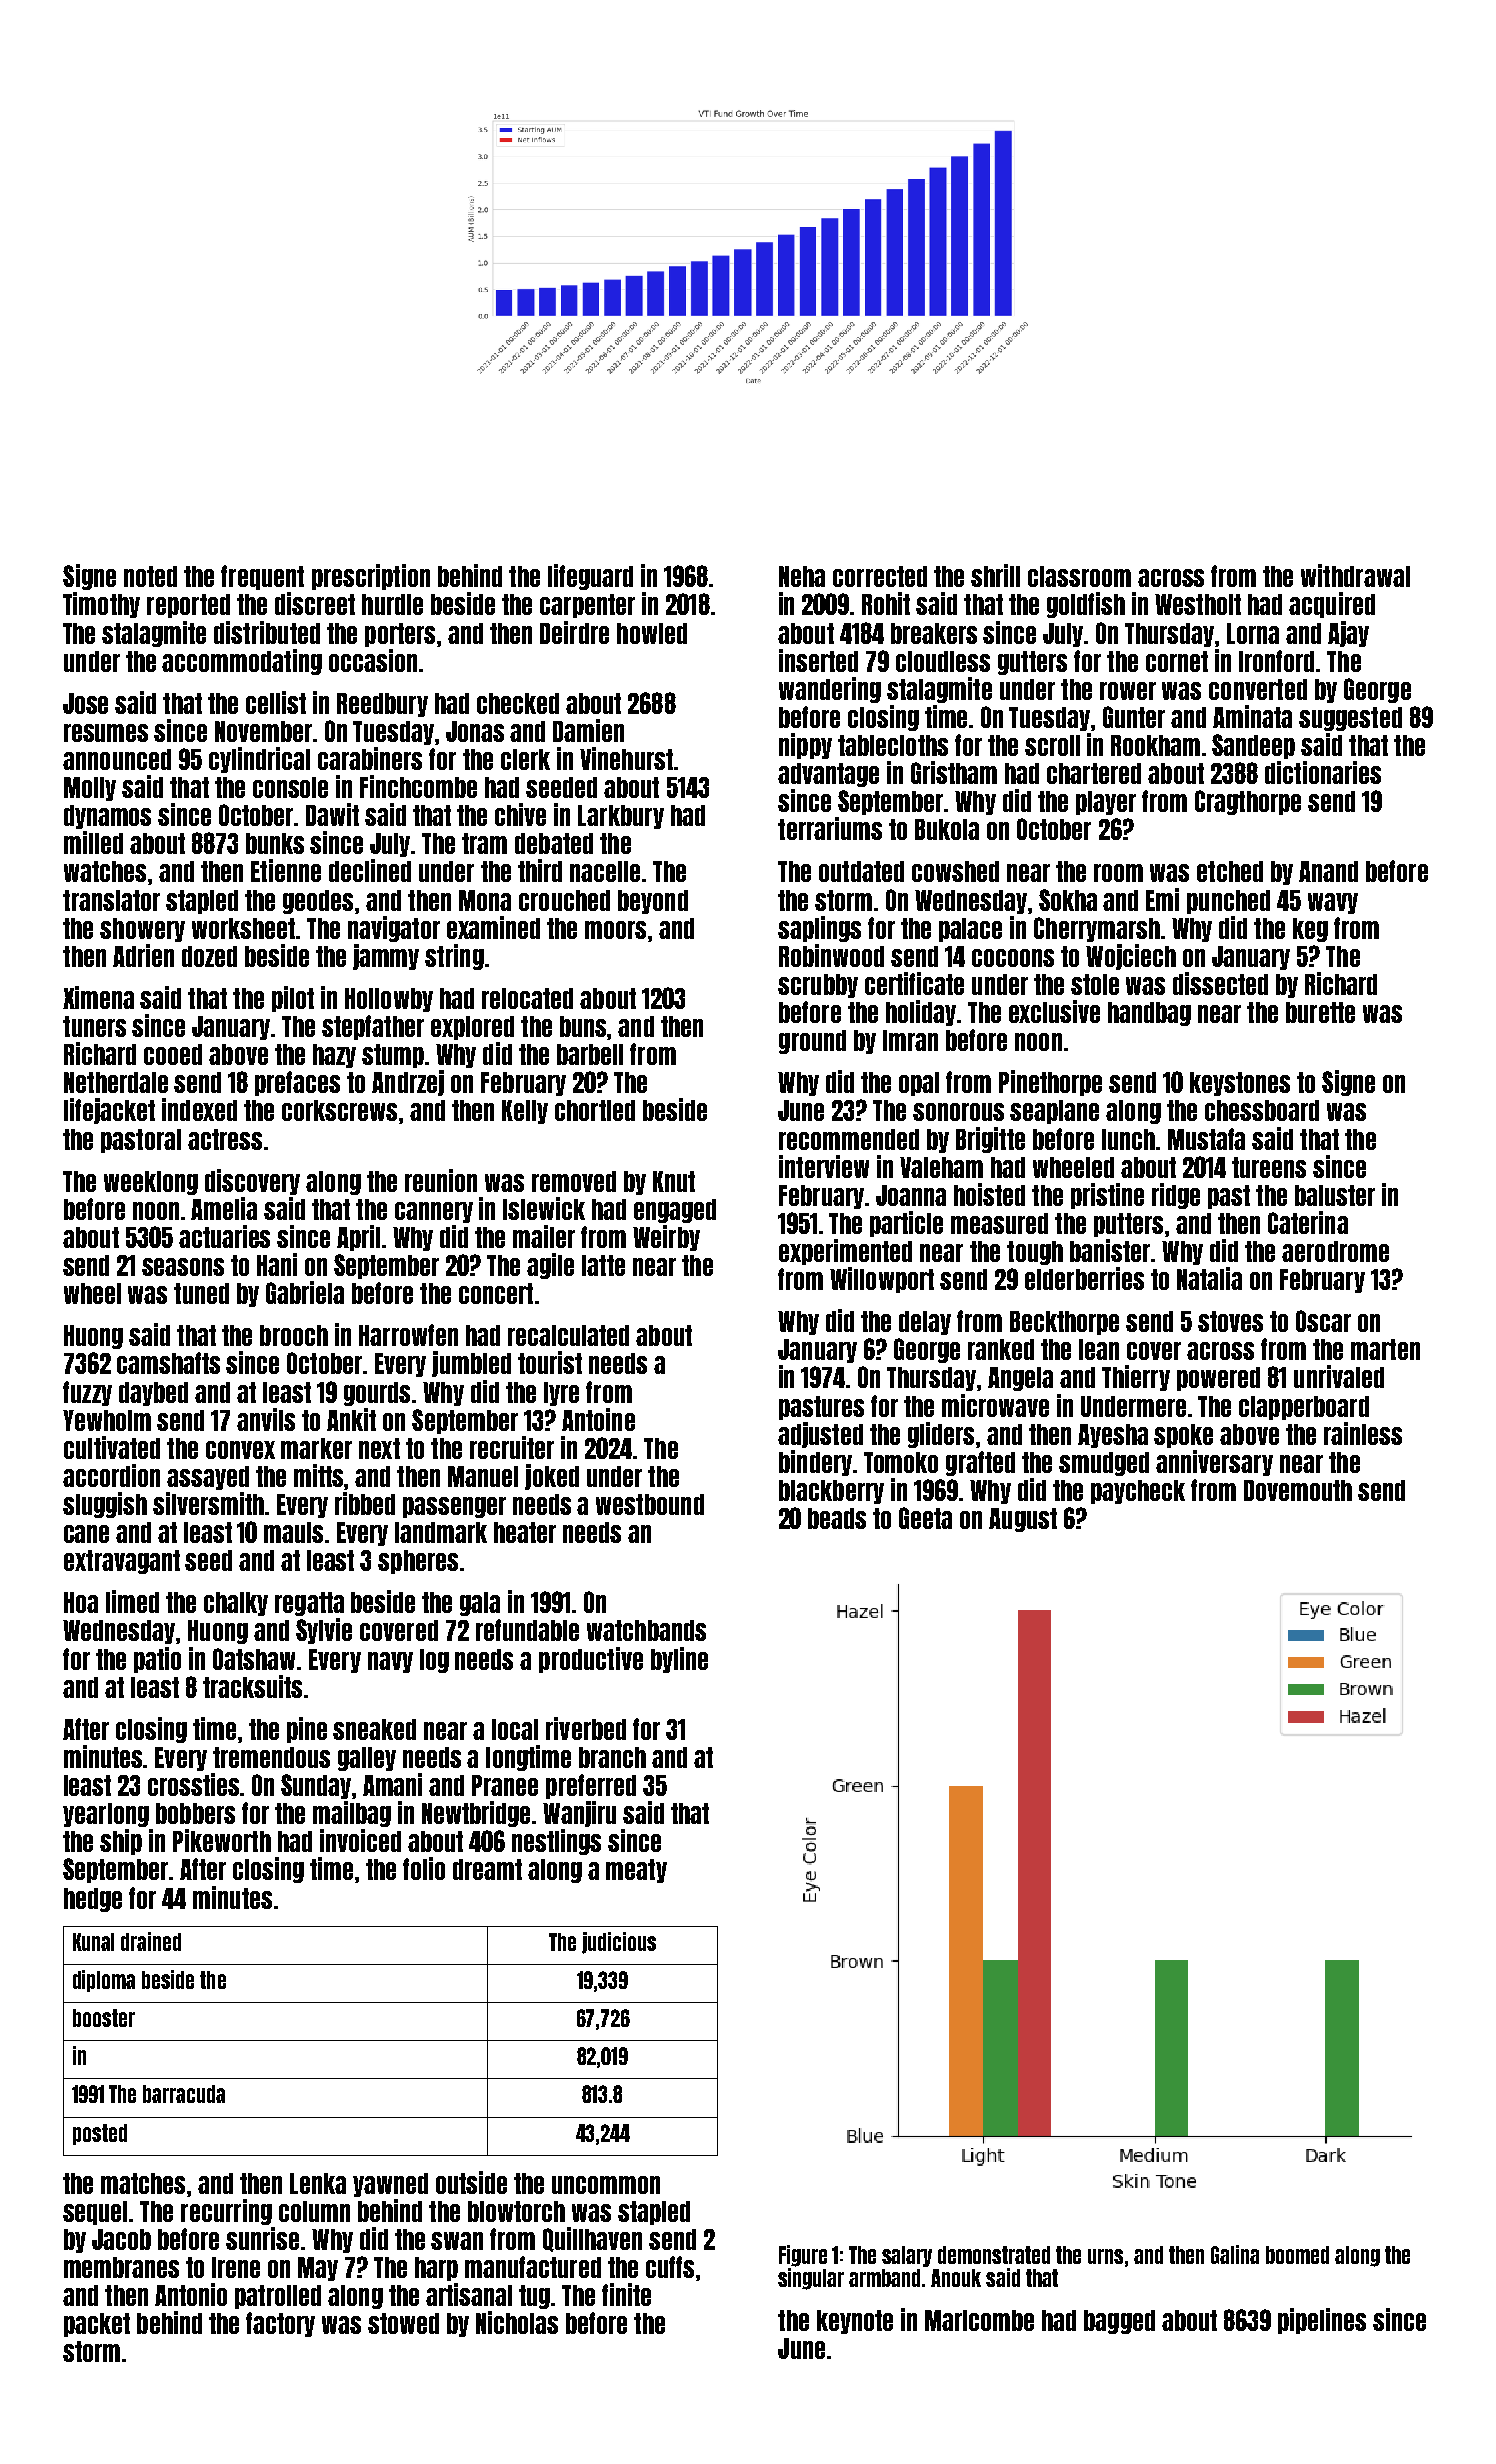  What do you see at coordinates (995, 575) in the document?
I see `shrill` at bounding box center [995, 575].
